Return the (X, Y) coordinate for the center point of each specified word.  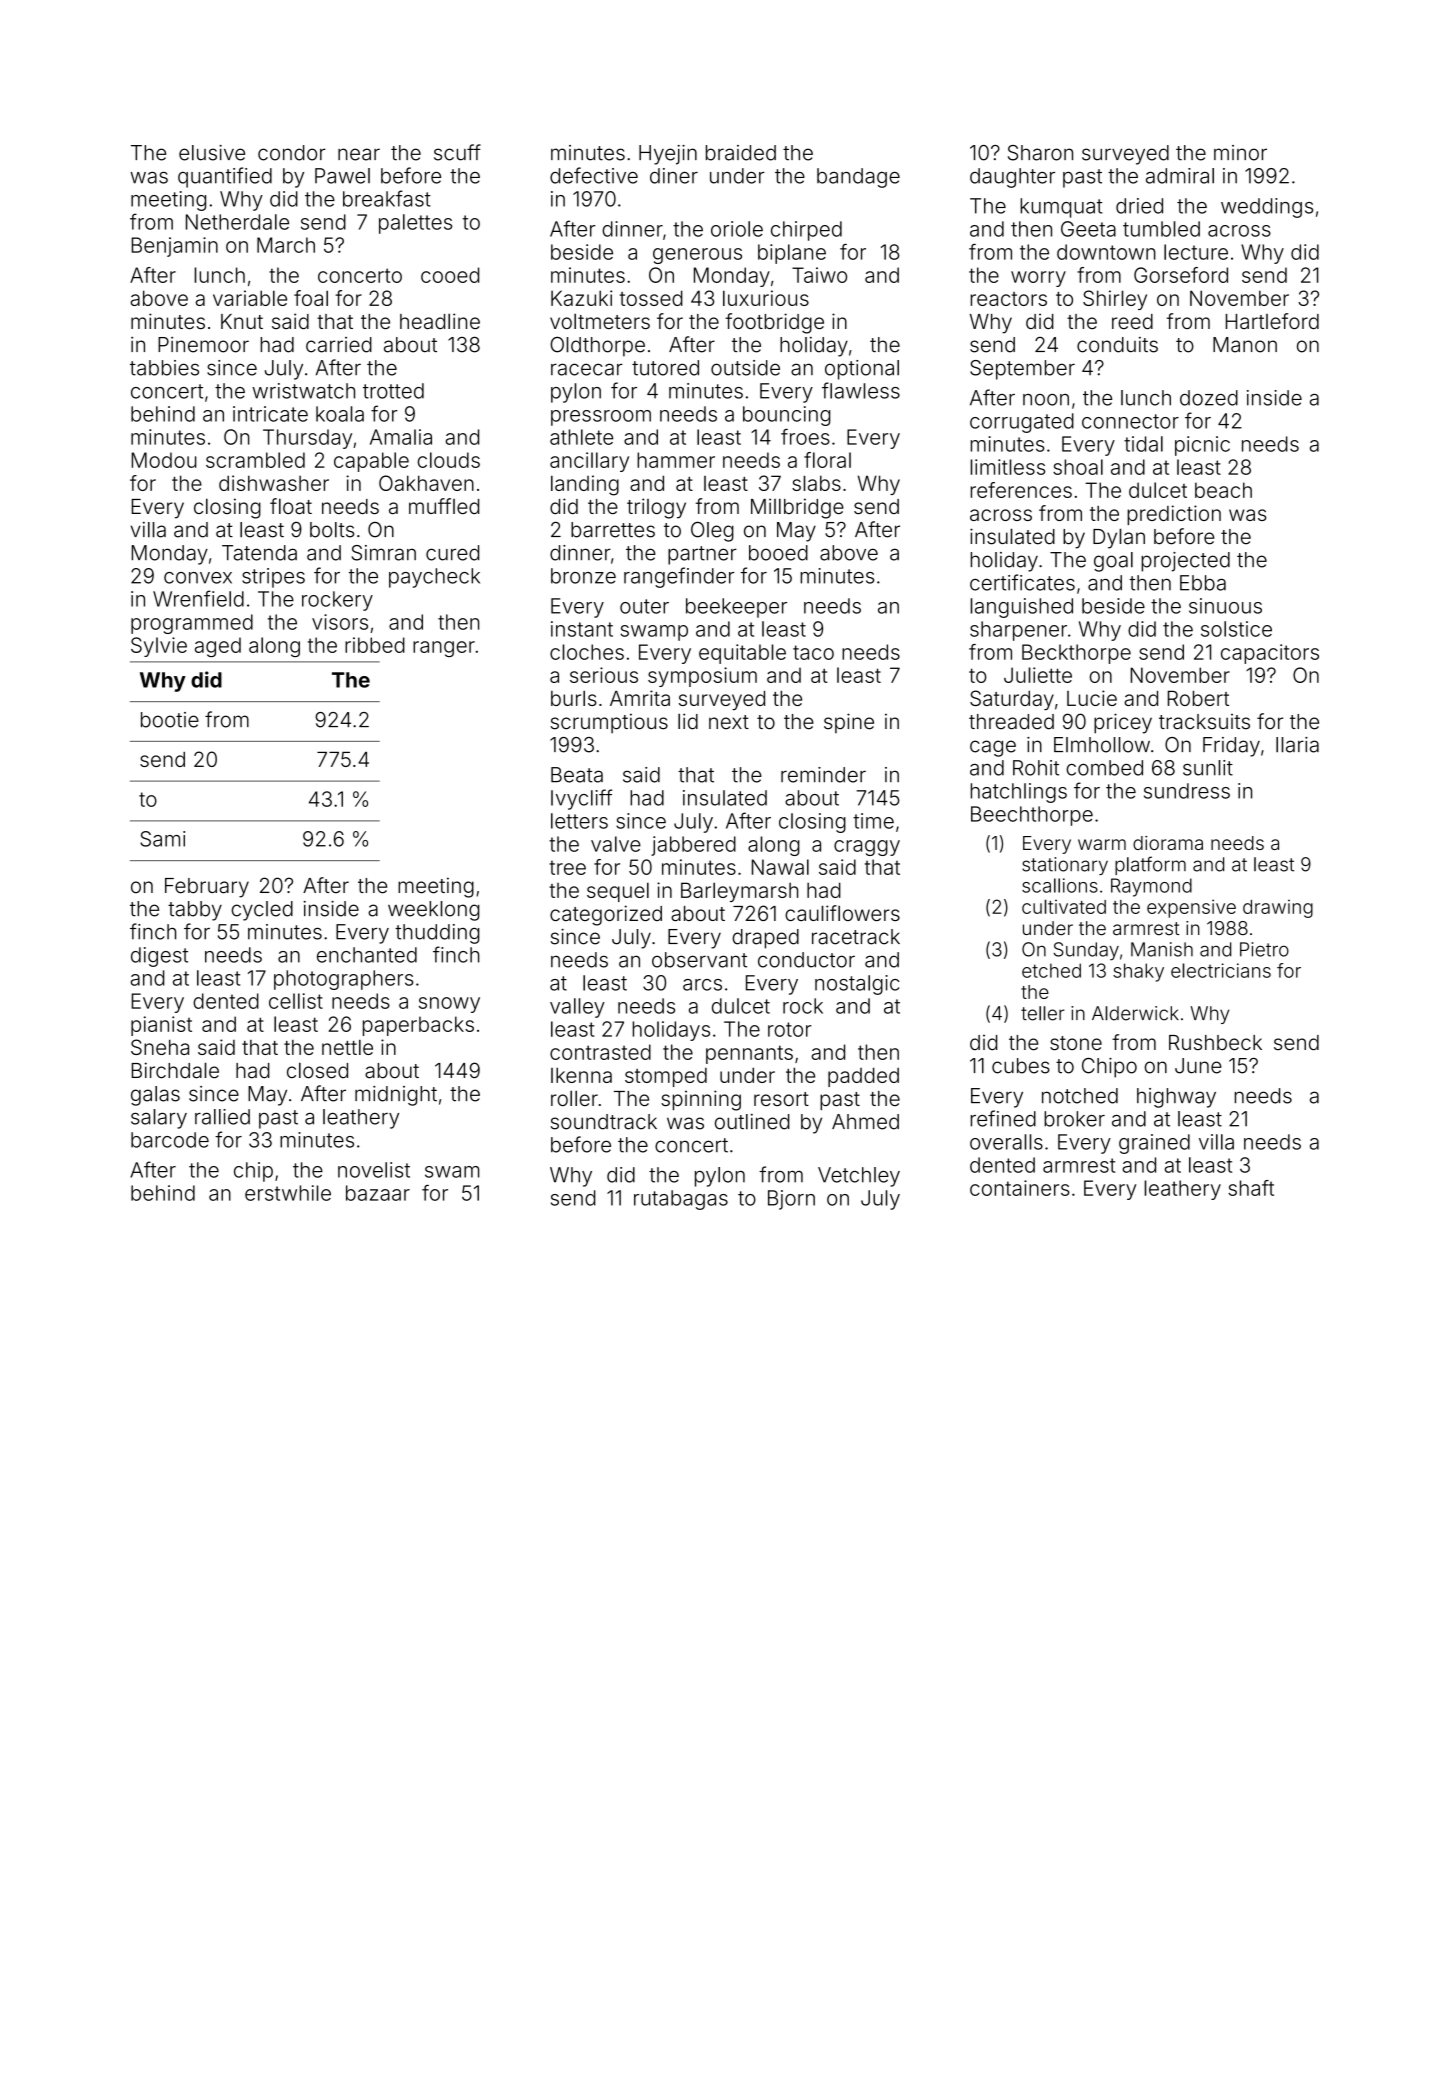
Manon (1245, 345)
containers (1020, 1188)
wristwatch (303, 391)
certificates (1022, 582)
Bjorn (791, 1200)
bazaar (378, 1193)
